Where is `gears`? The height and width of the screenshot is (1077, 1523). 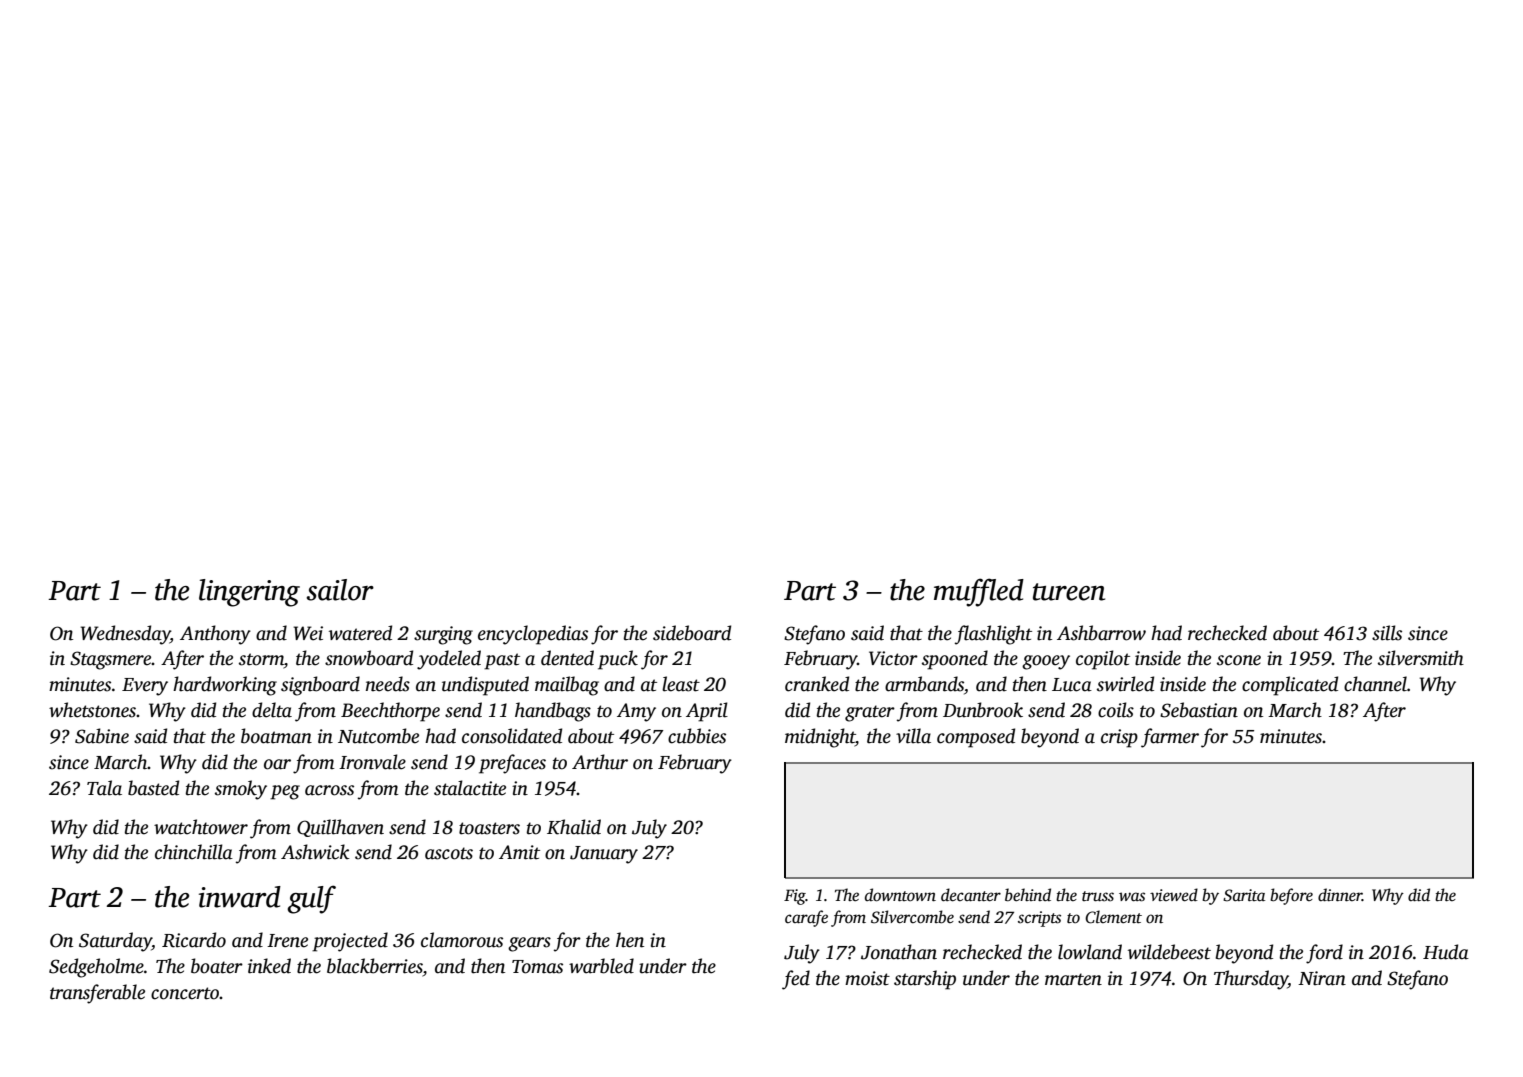 gears is located at coordinates (529, 944).
